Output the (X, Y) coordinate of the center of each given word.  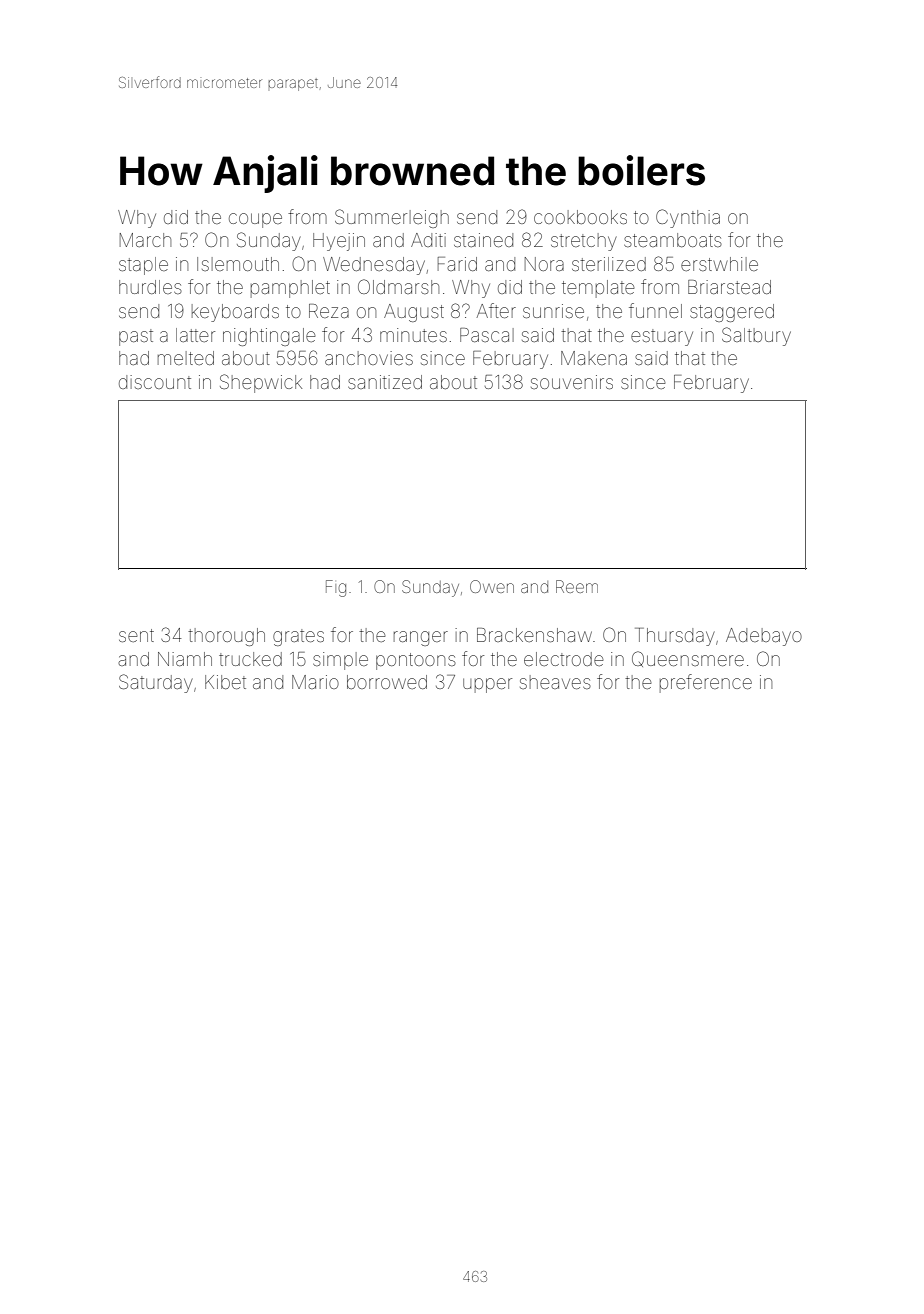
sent (136, 635)
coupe (255, 220)
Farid (457, 264)
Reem (577, 586)
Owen (492, 586)
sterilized (609, 264)
